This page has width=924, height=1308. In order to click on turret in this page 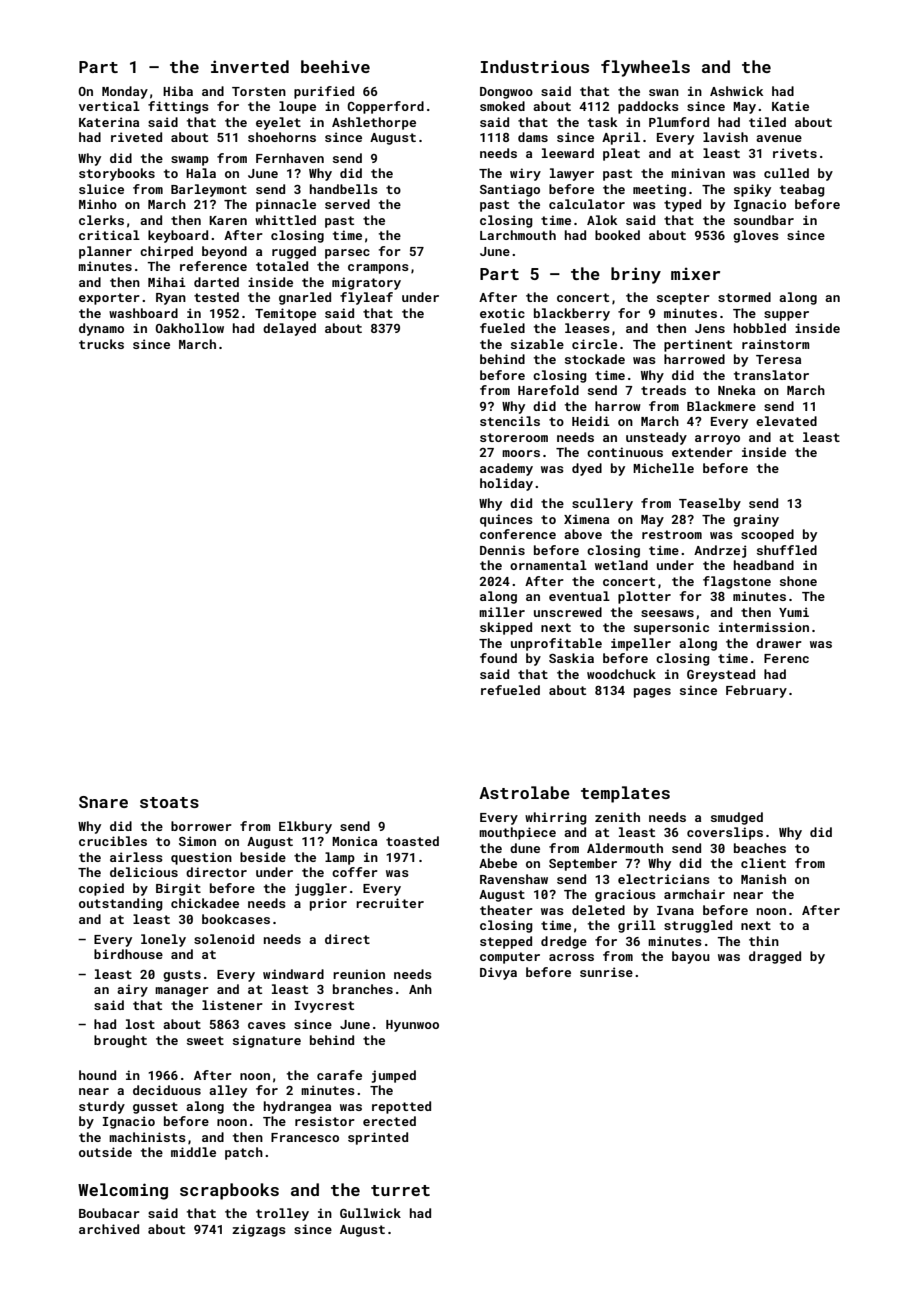, I will do `click(400, 1190)`.
